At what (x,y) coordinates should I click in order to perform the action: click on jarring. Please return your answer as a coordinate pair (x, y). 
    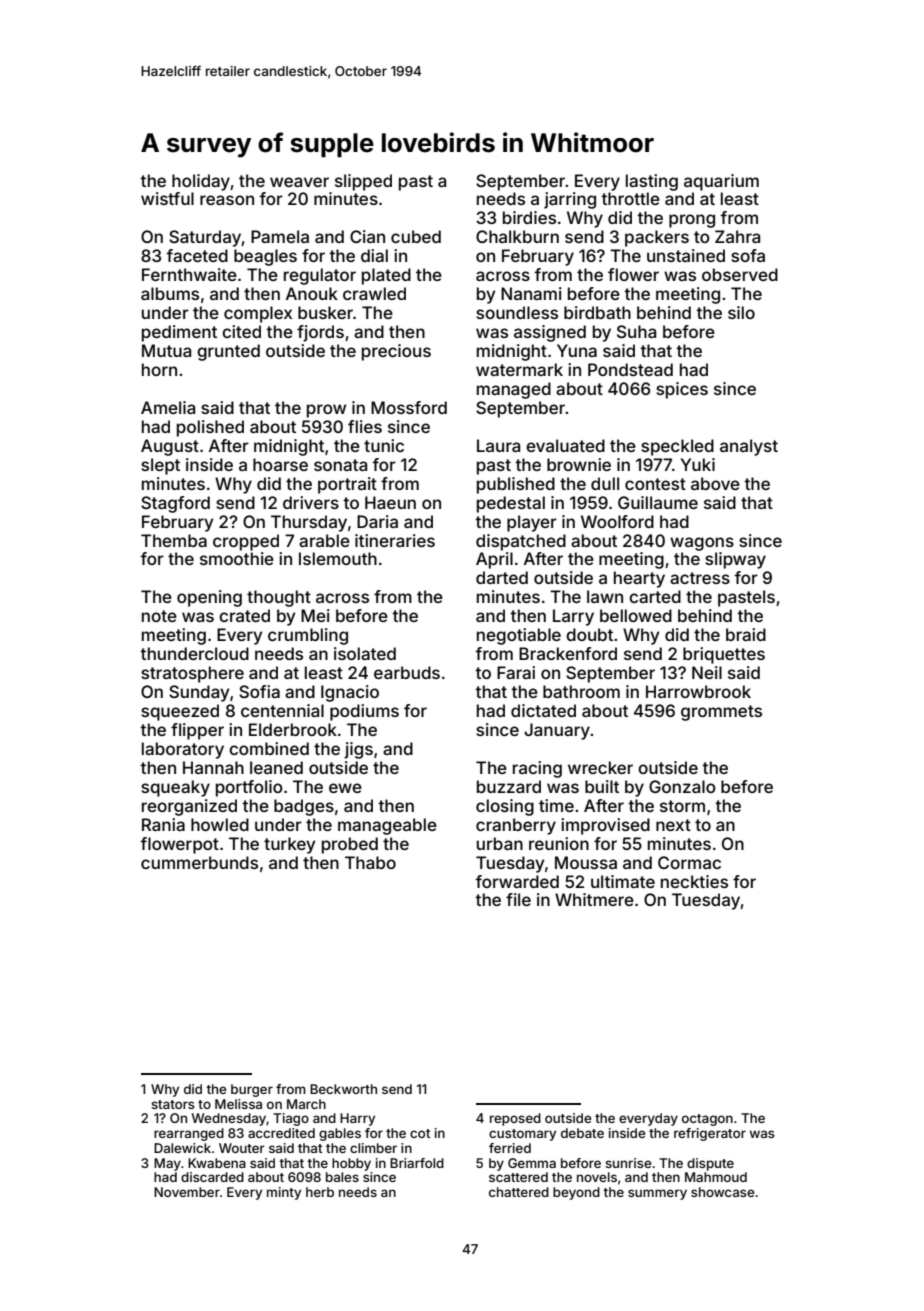
    Looking at the image, I should click on (570, 200).
